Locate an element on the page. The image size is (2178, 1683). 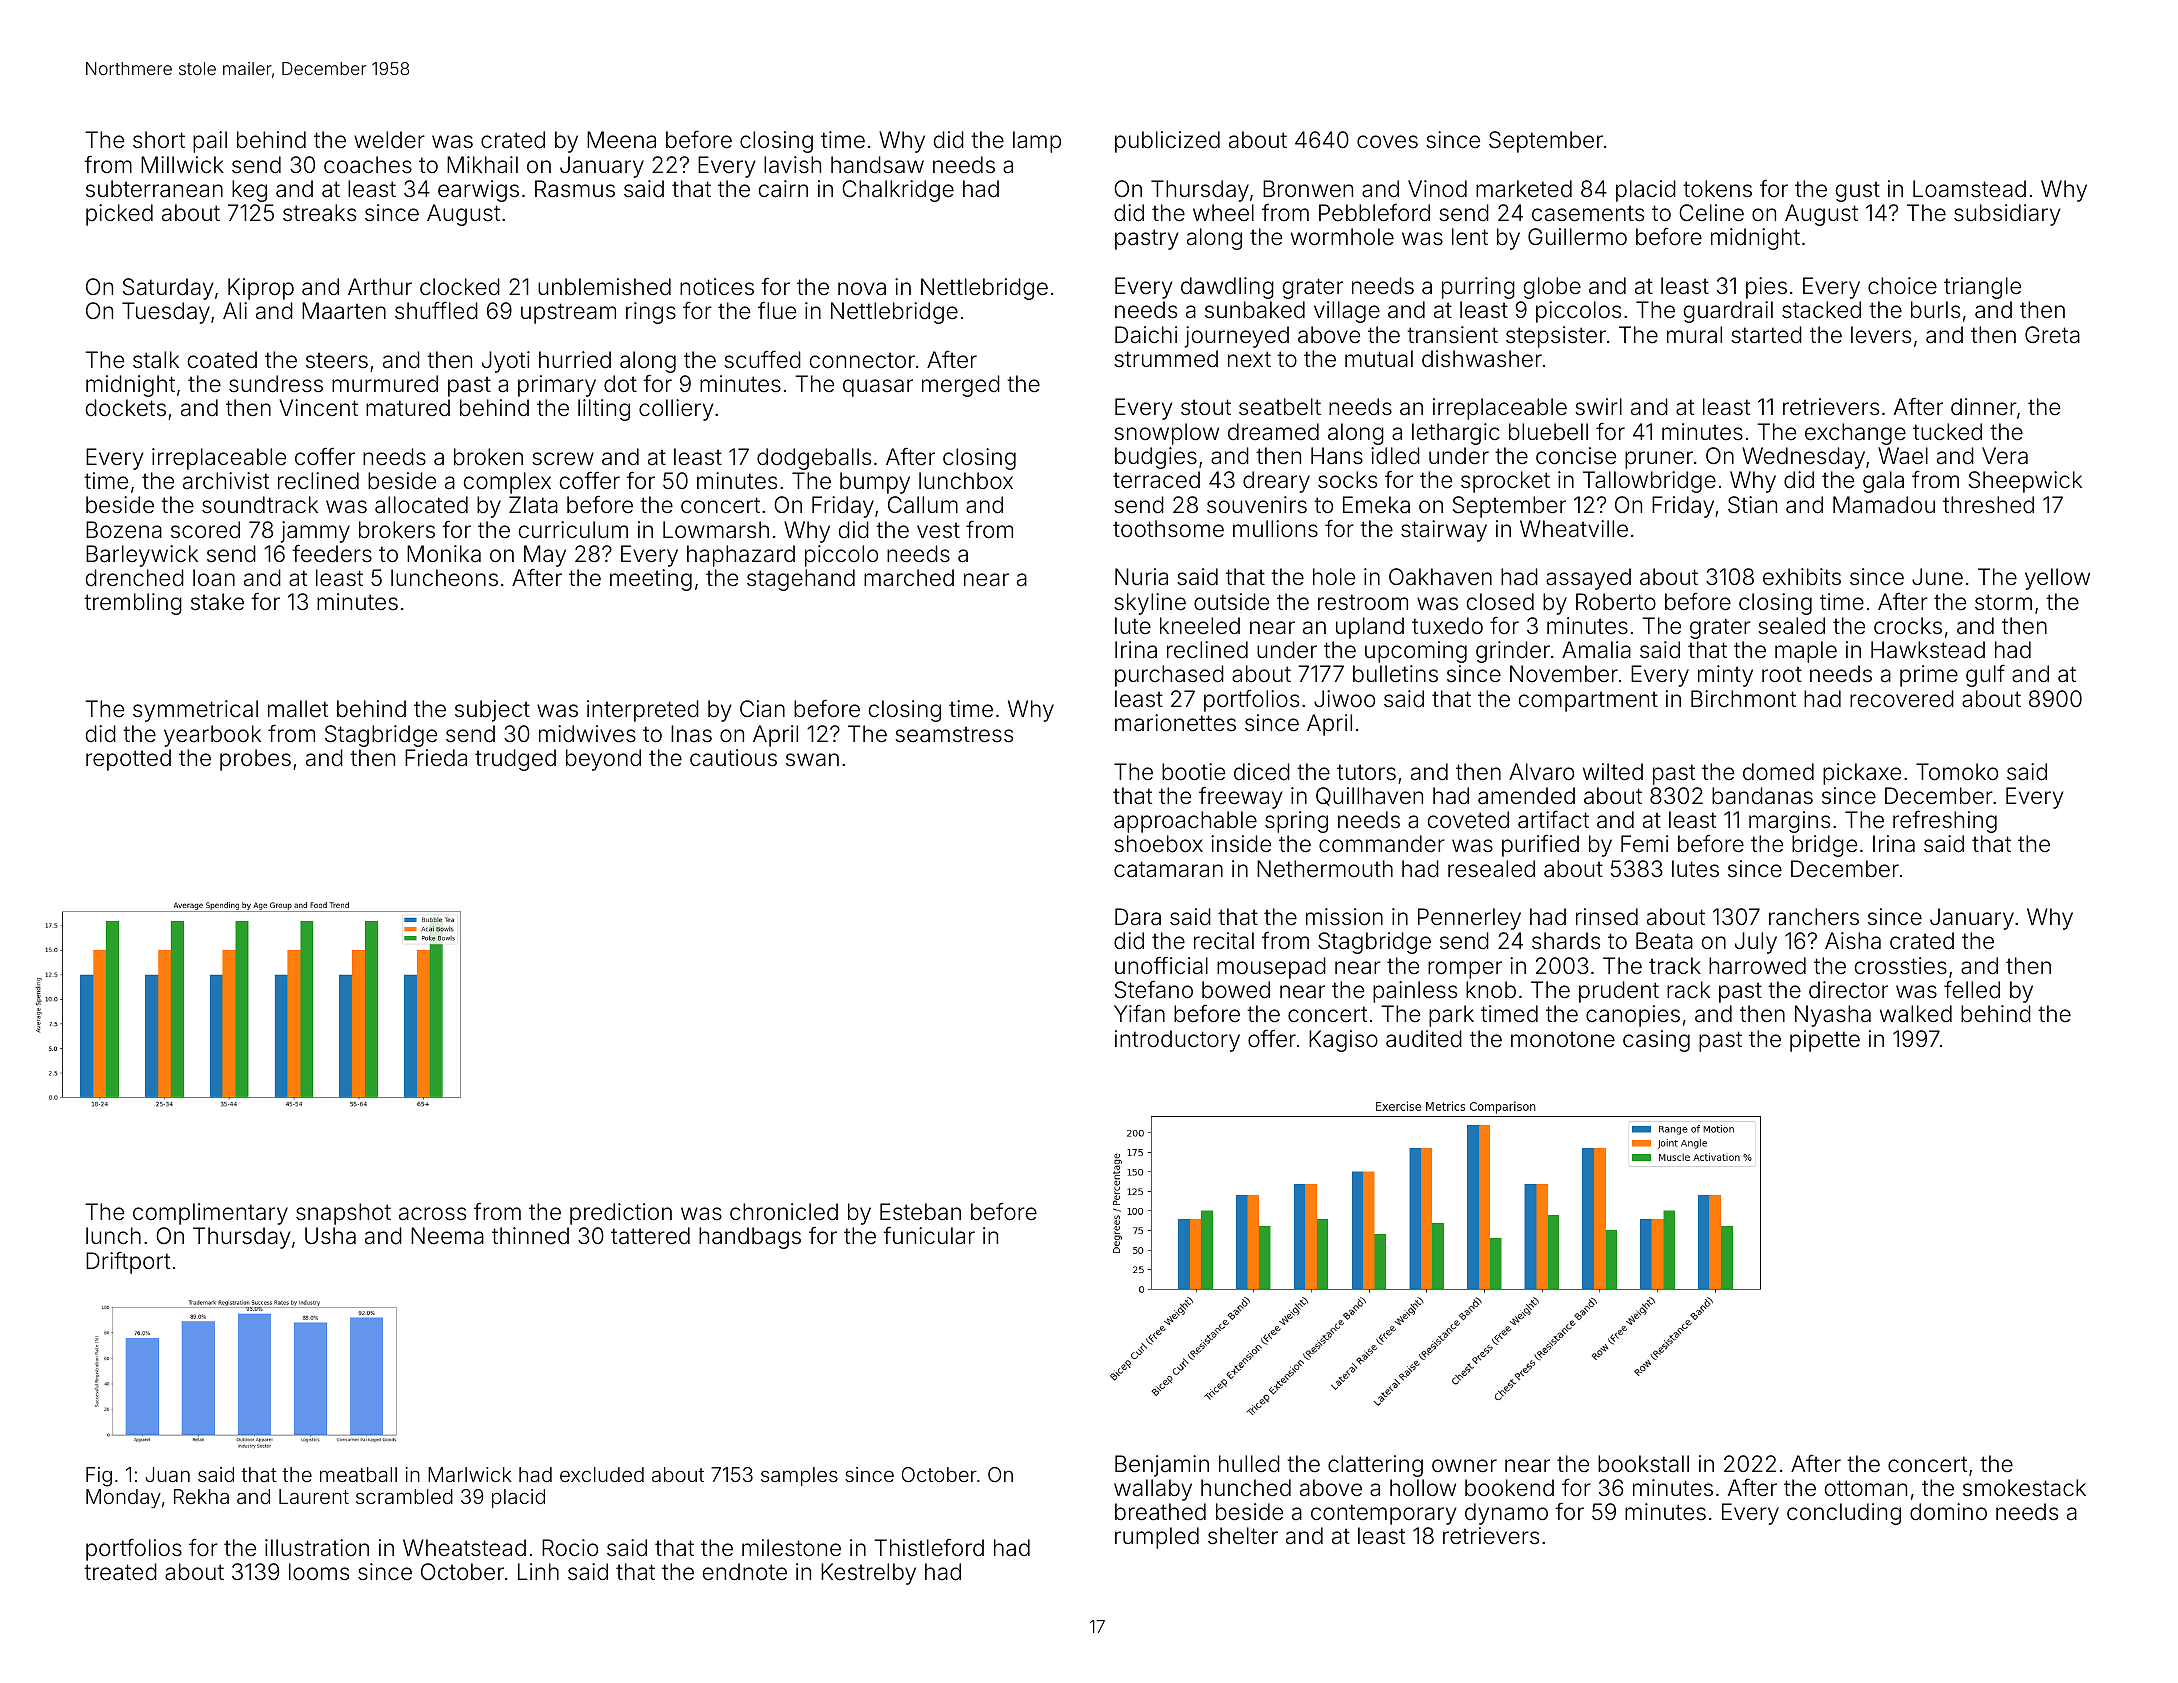
wheel is located at coordinates (1223, 213).
